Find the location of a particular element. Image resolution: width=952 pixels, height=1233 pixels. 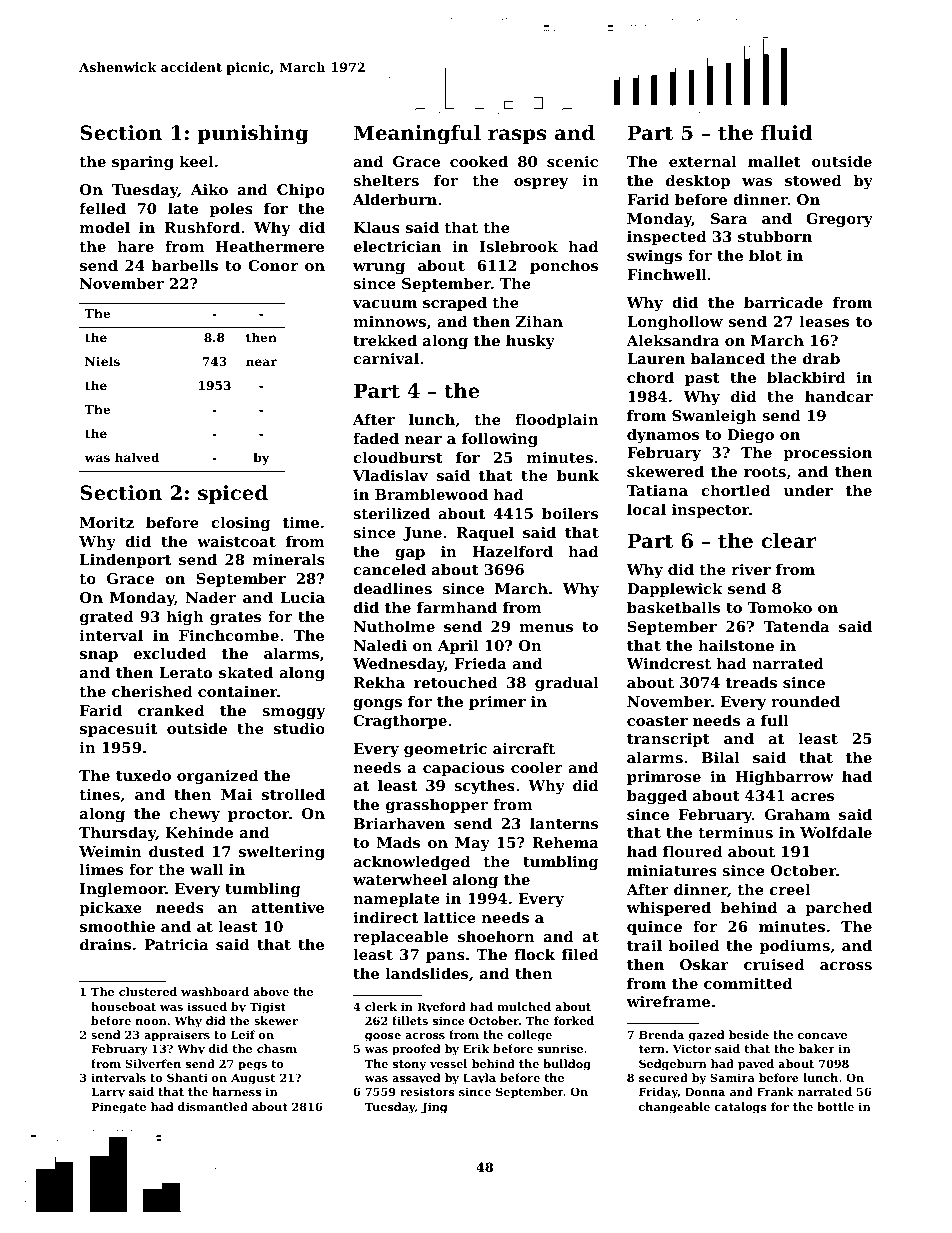

dismantled is located at coordinates (213, 1106).
